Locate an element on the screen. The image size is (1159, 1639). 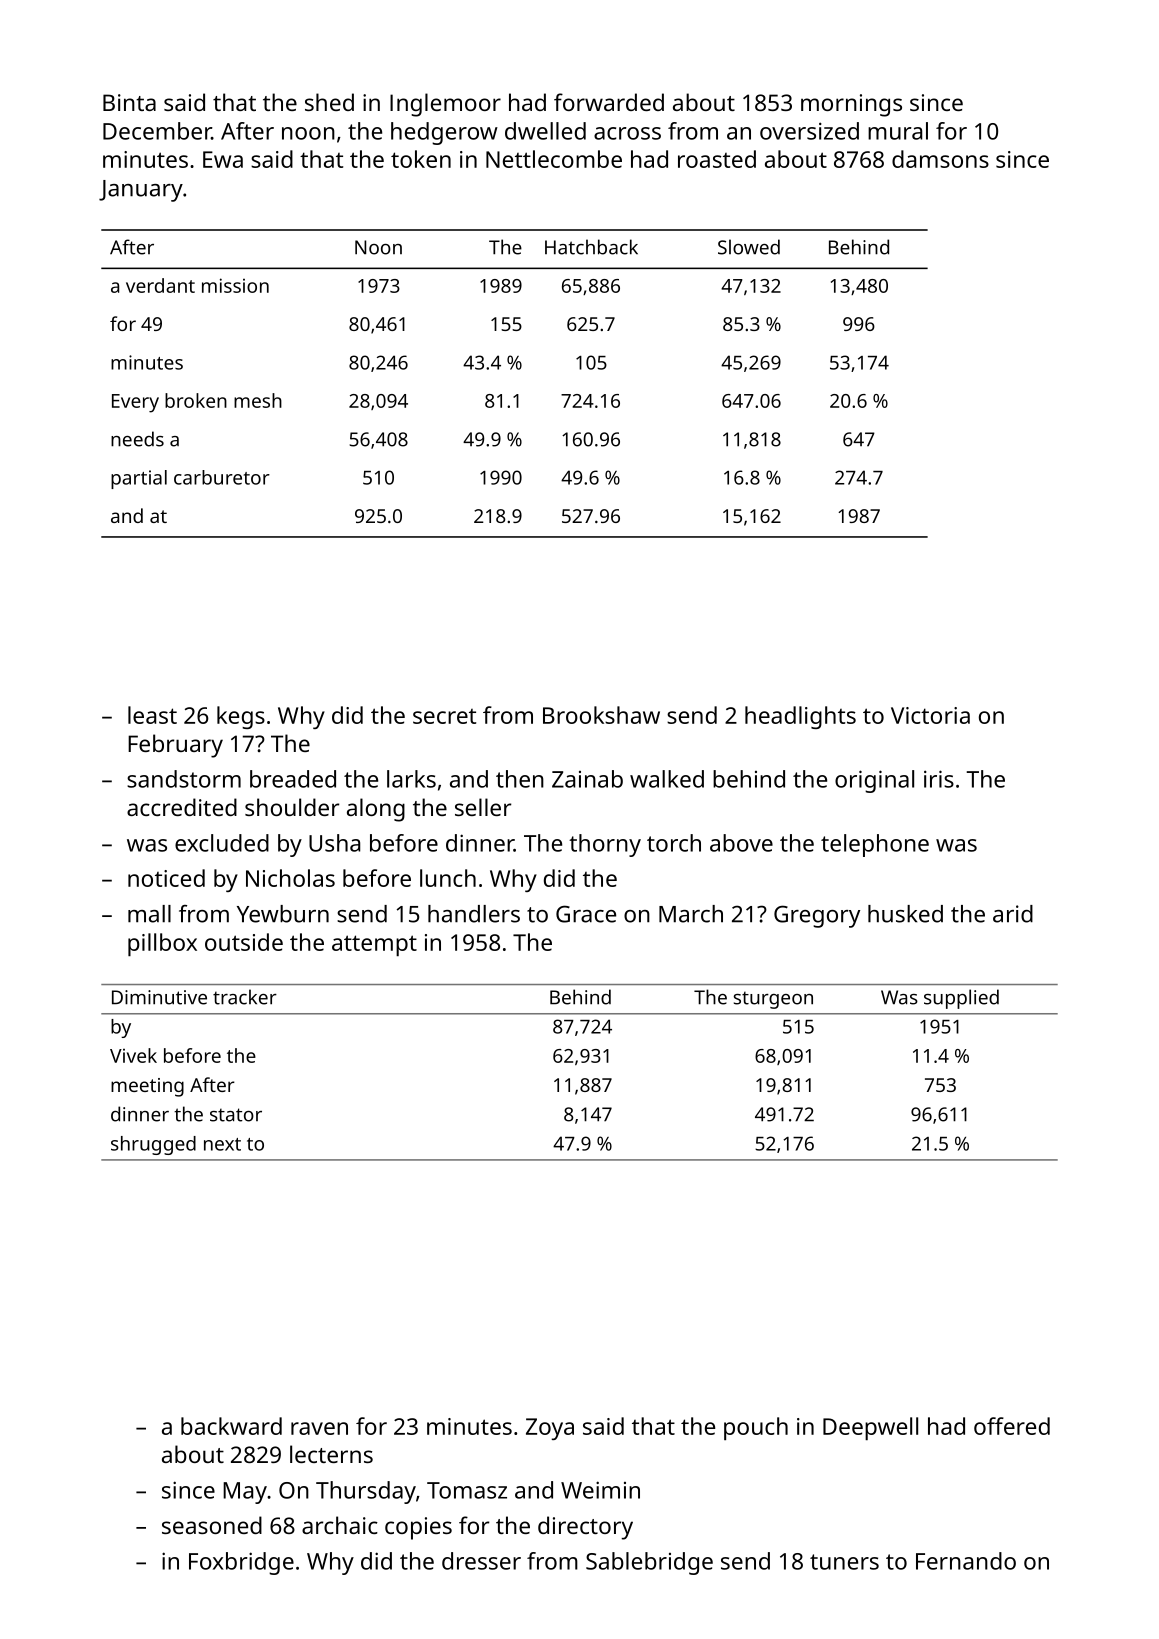
Slowed is located at coordinates (749, 247).
